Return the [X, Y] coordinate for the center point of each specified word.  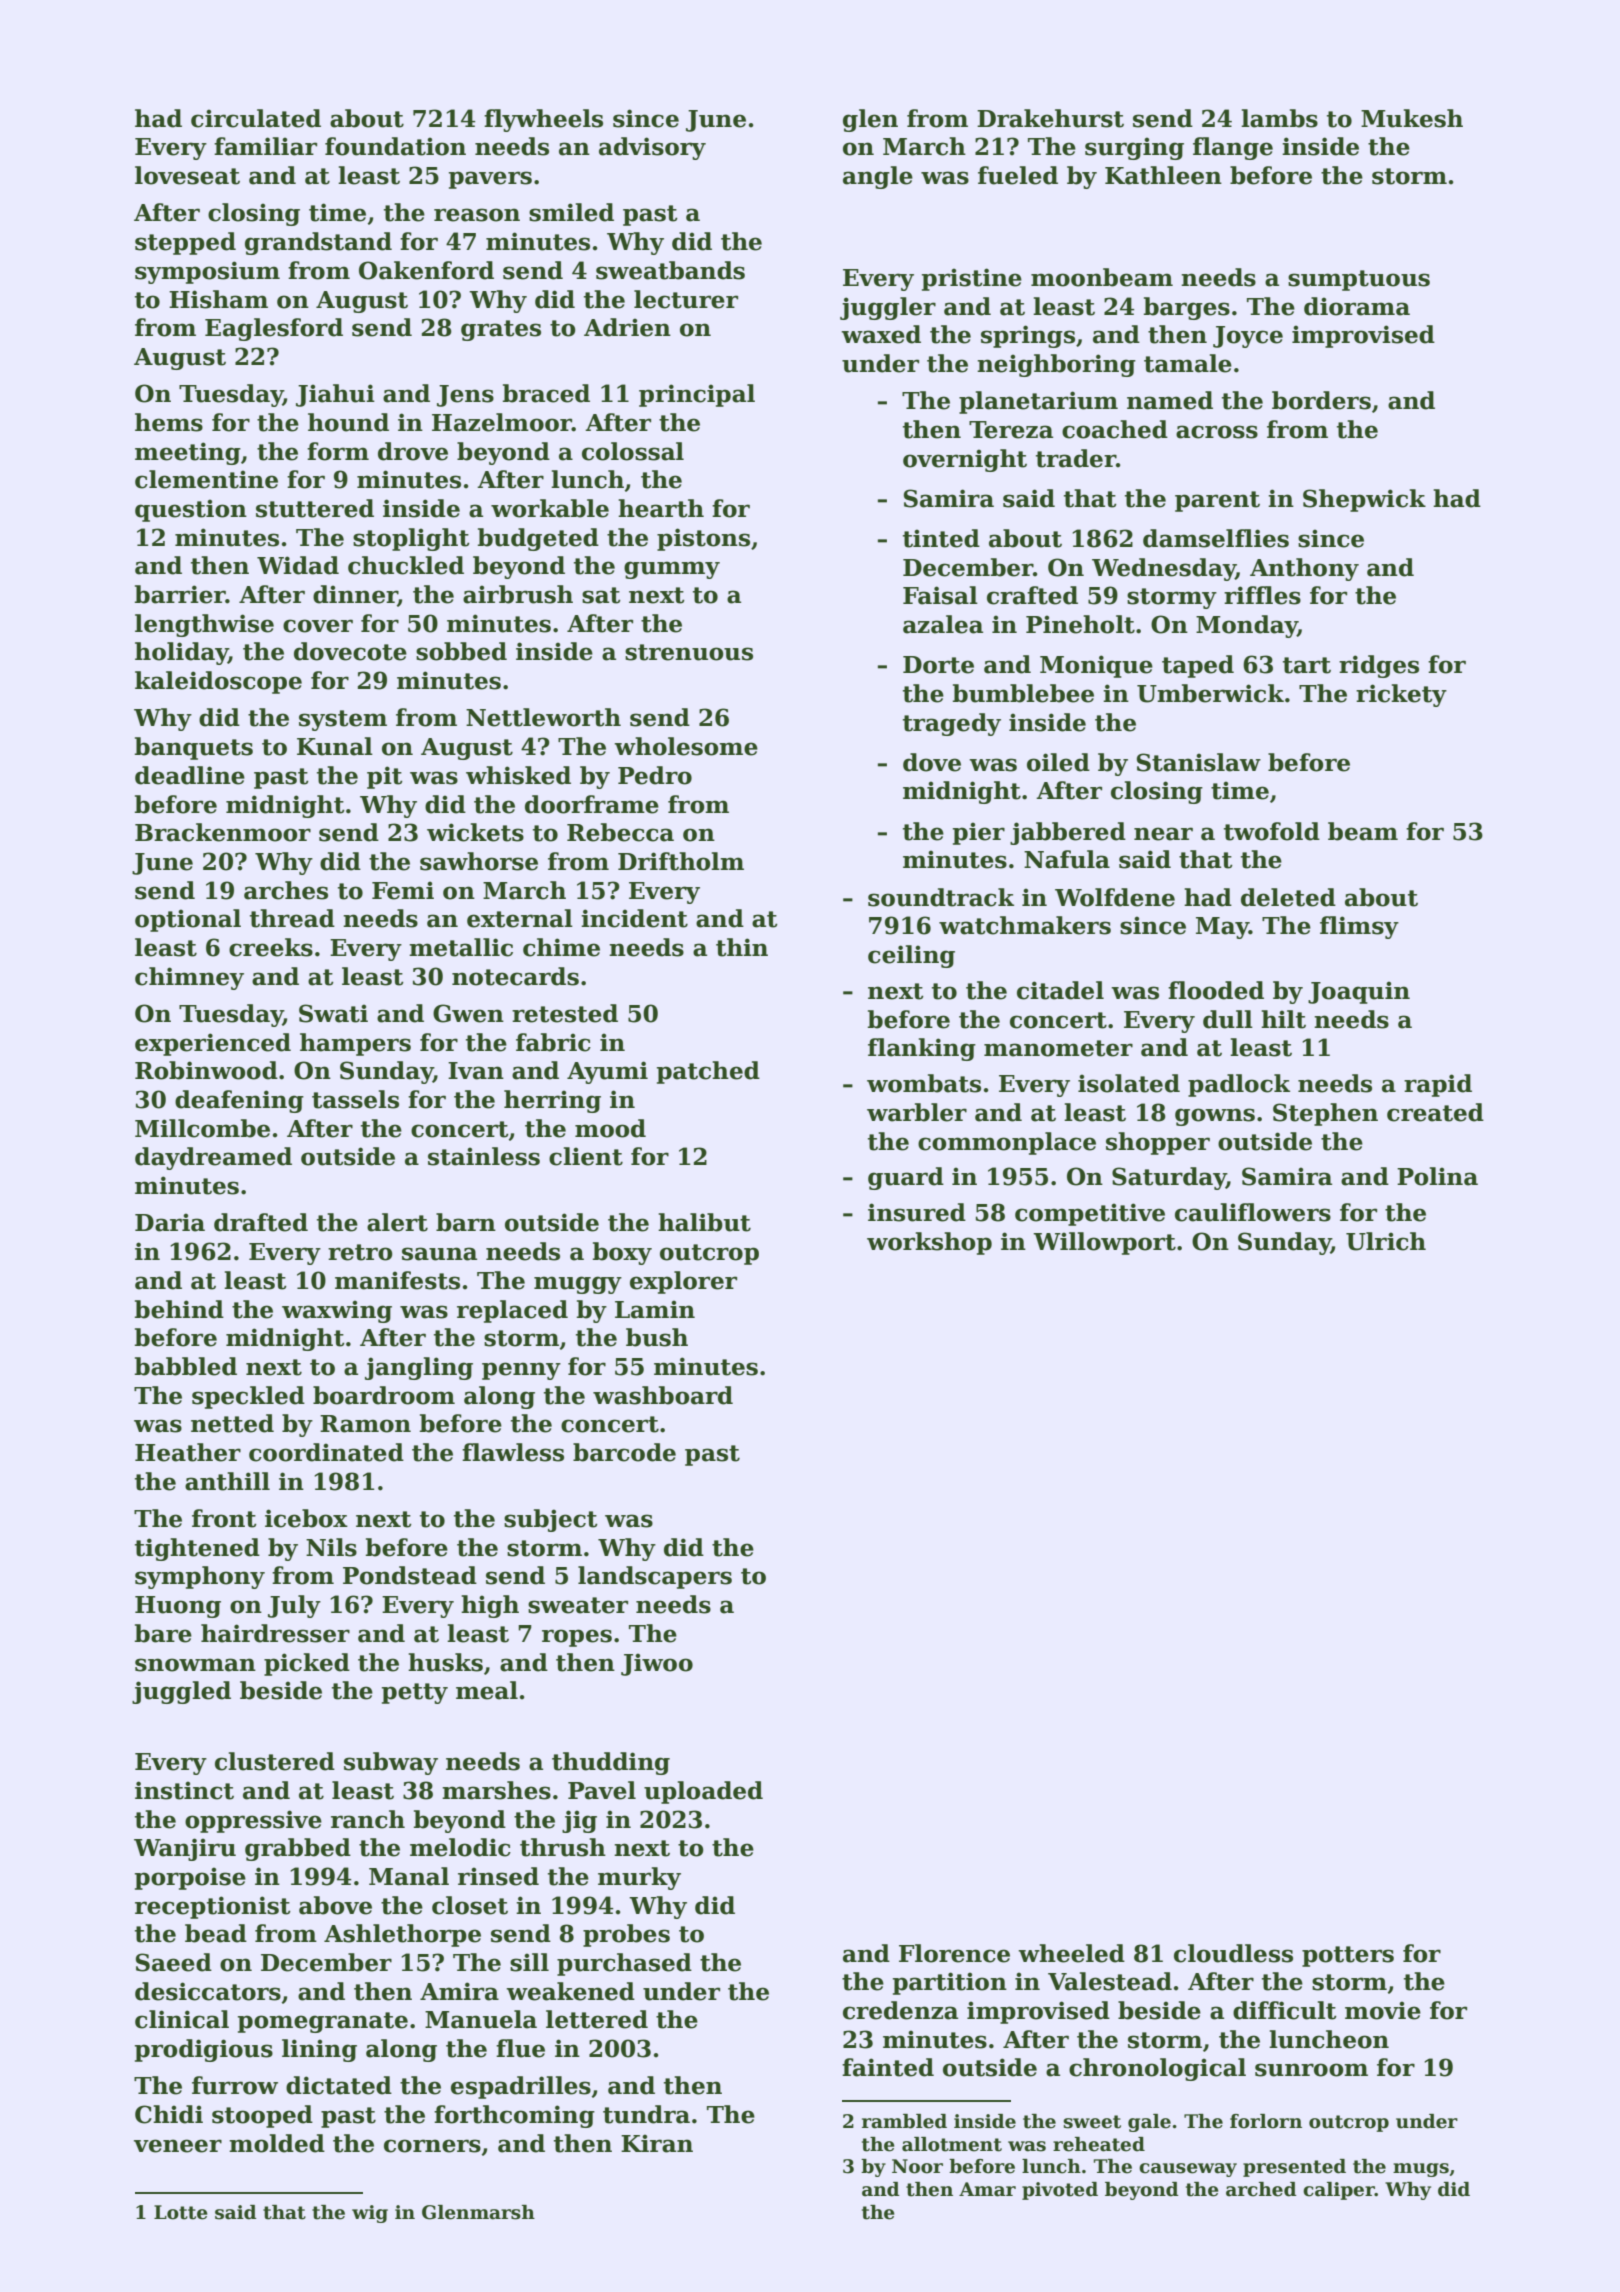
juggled [181, 1692]
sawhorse [479, 861]
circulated [256, 118]
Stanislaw [1199, 762]
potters [1348, 1956]
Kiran [657, 2143]
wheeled [1071, 1953]
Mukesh [1412, 118]
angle [878, 177]
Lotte [181, 2212]
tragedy [952, 724]
